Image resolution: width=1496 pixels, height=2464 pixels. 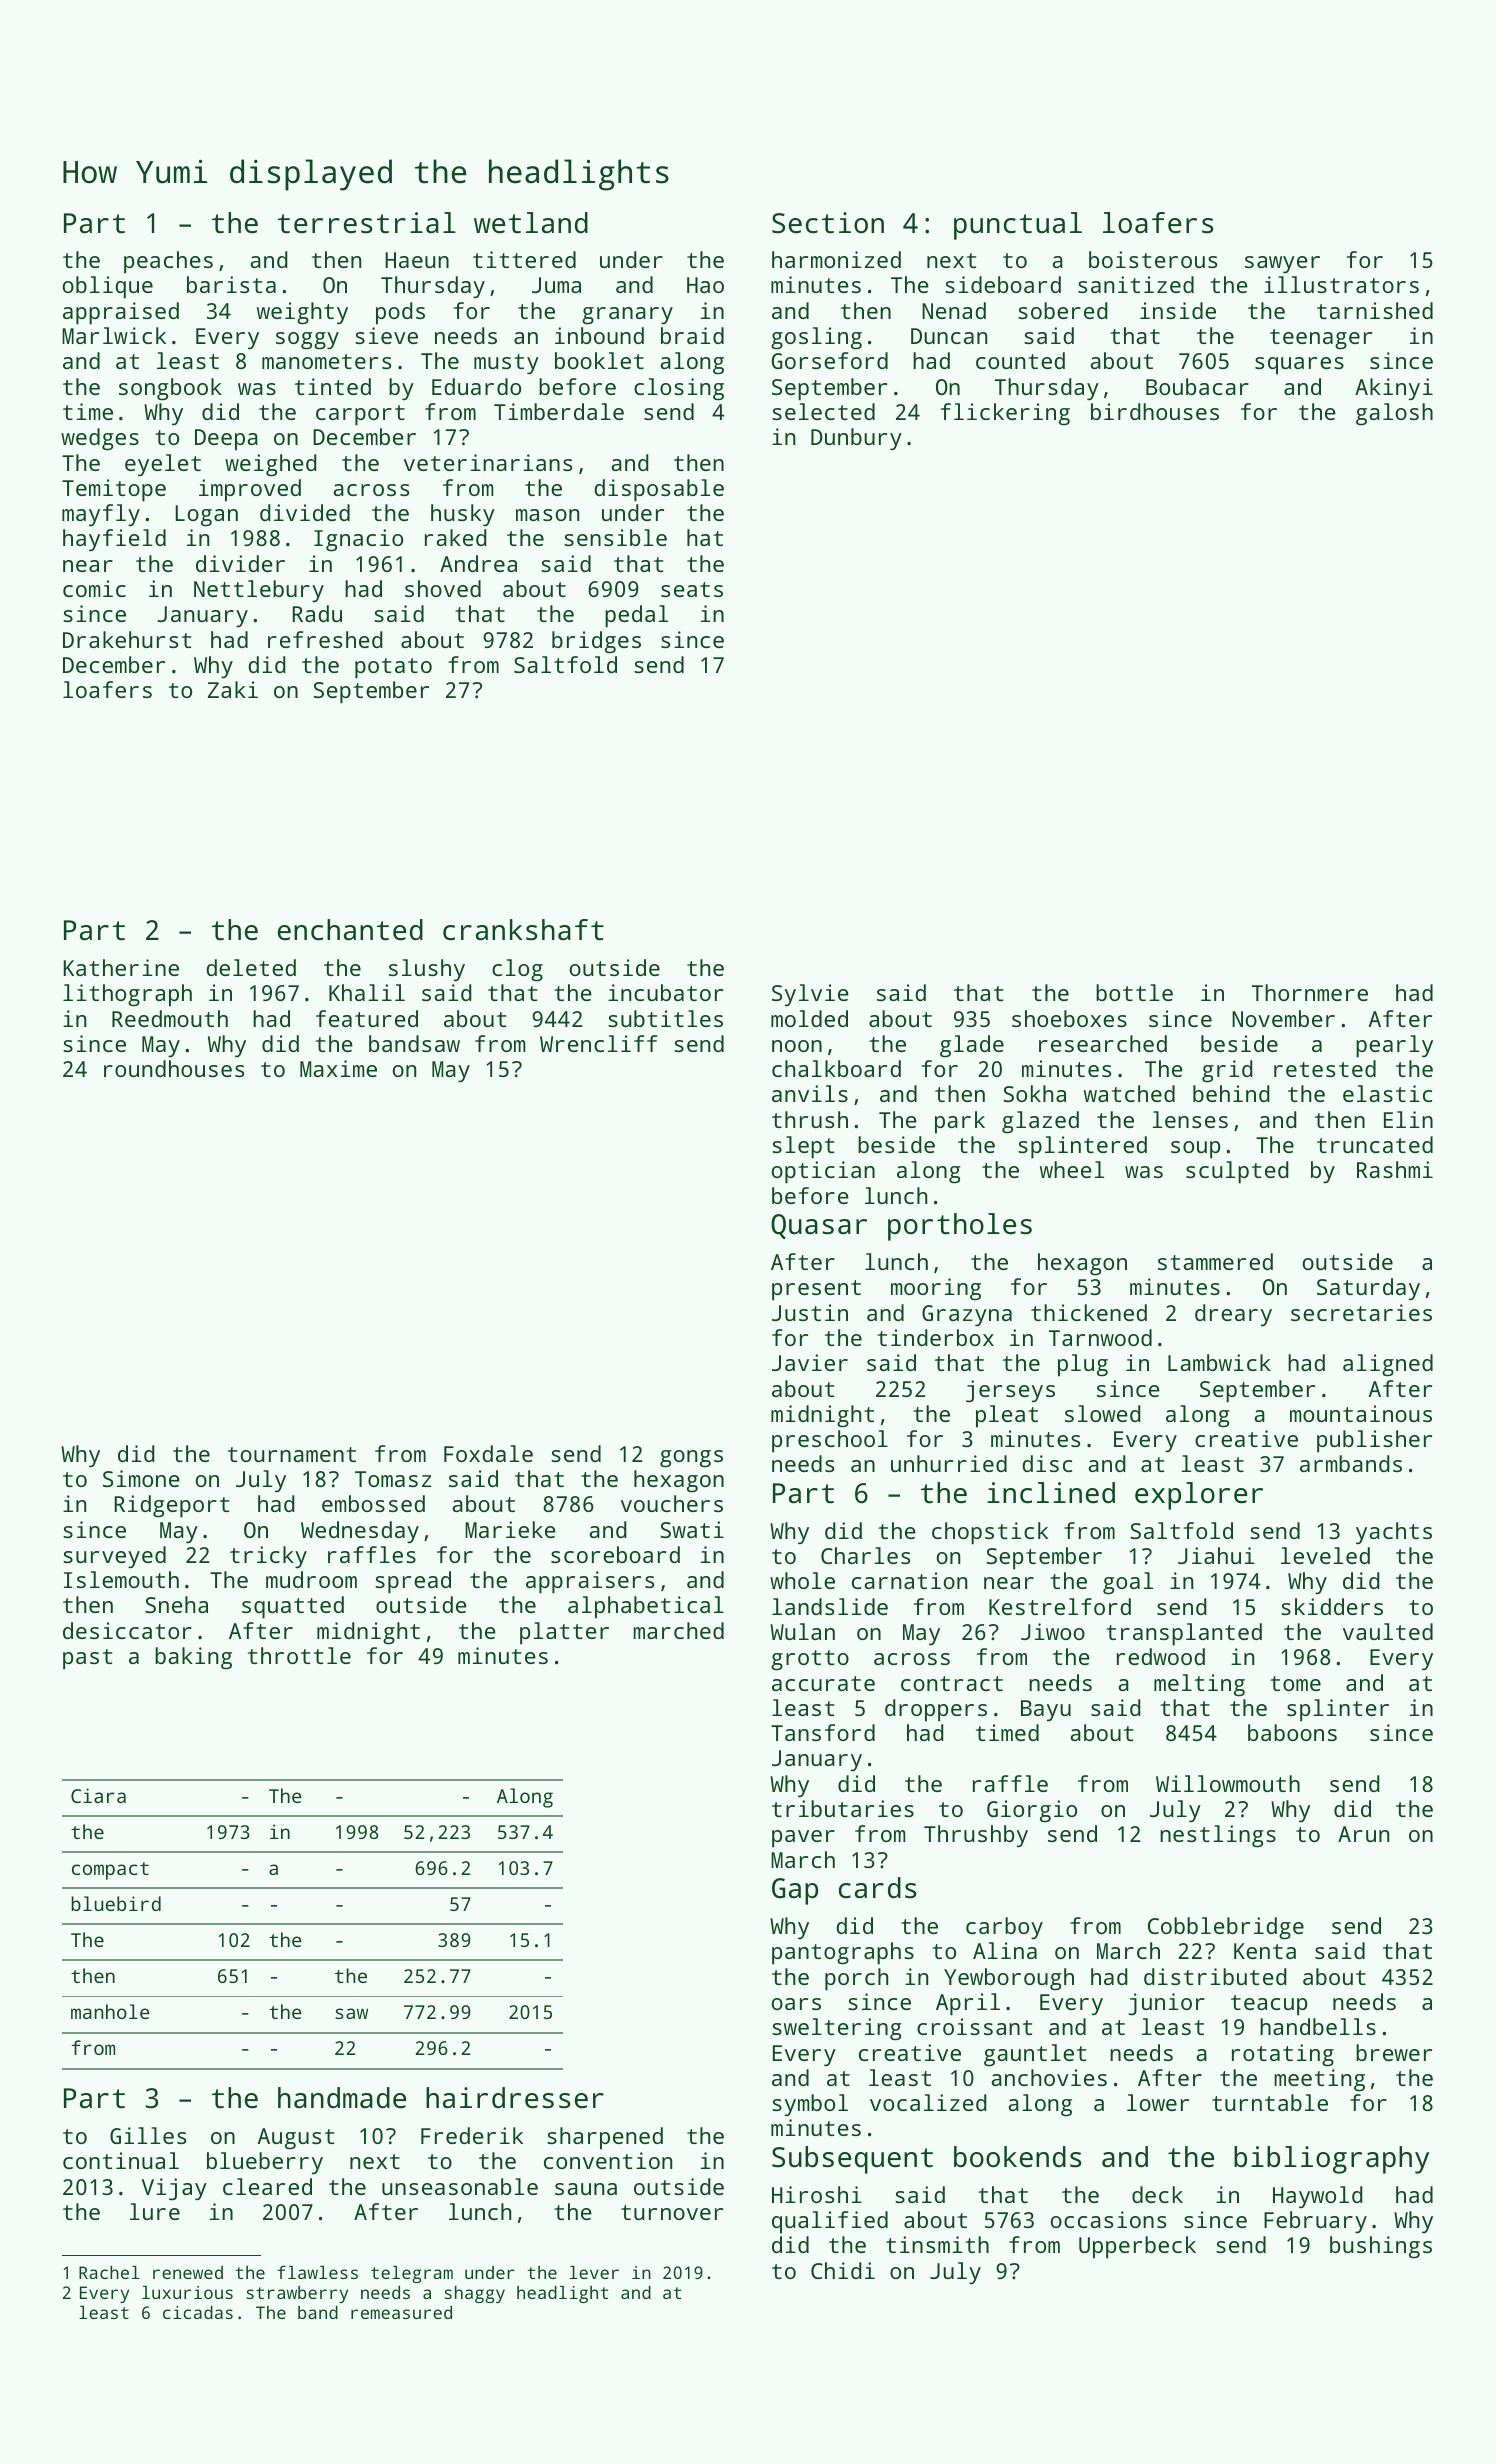 What do you see at coordinates (233, 689) in the image?
I see `Zaki` at bounding box center [233, 689].
